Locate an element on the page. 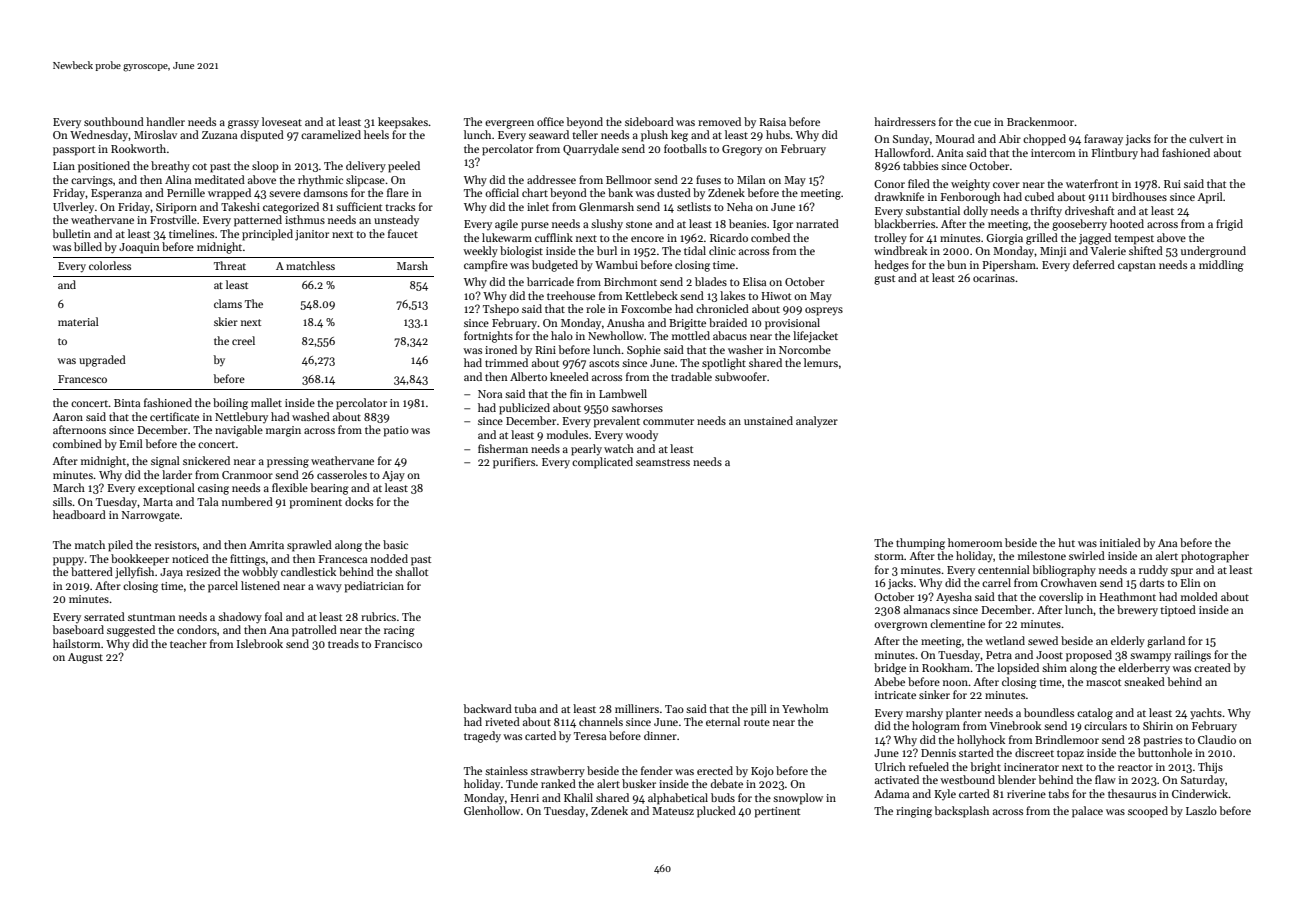  certificate is located at coordinates (174, 416).
